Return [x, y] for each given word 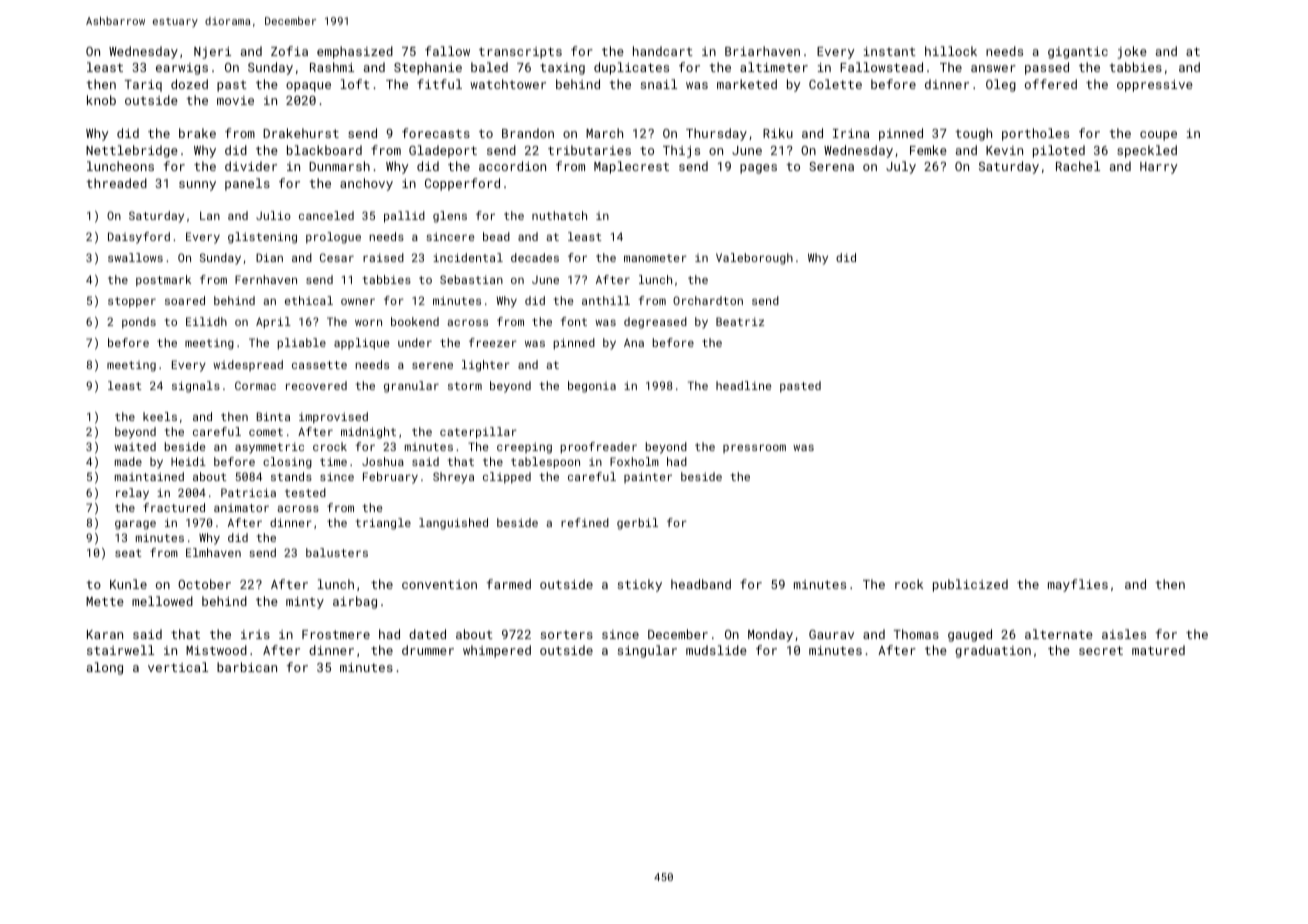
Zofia [289, 51]
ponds [139, 323]
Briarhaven [762, 51]
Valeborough [754, 259]
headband [701, 584]
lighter [486, 366]
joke [1132, 52]
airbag [355, 602]
